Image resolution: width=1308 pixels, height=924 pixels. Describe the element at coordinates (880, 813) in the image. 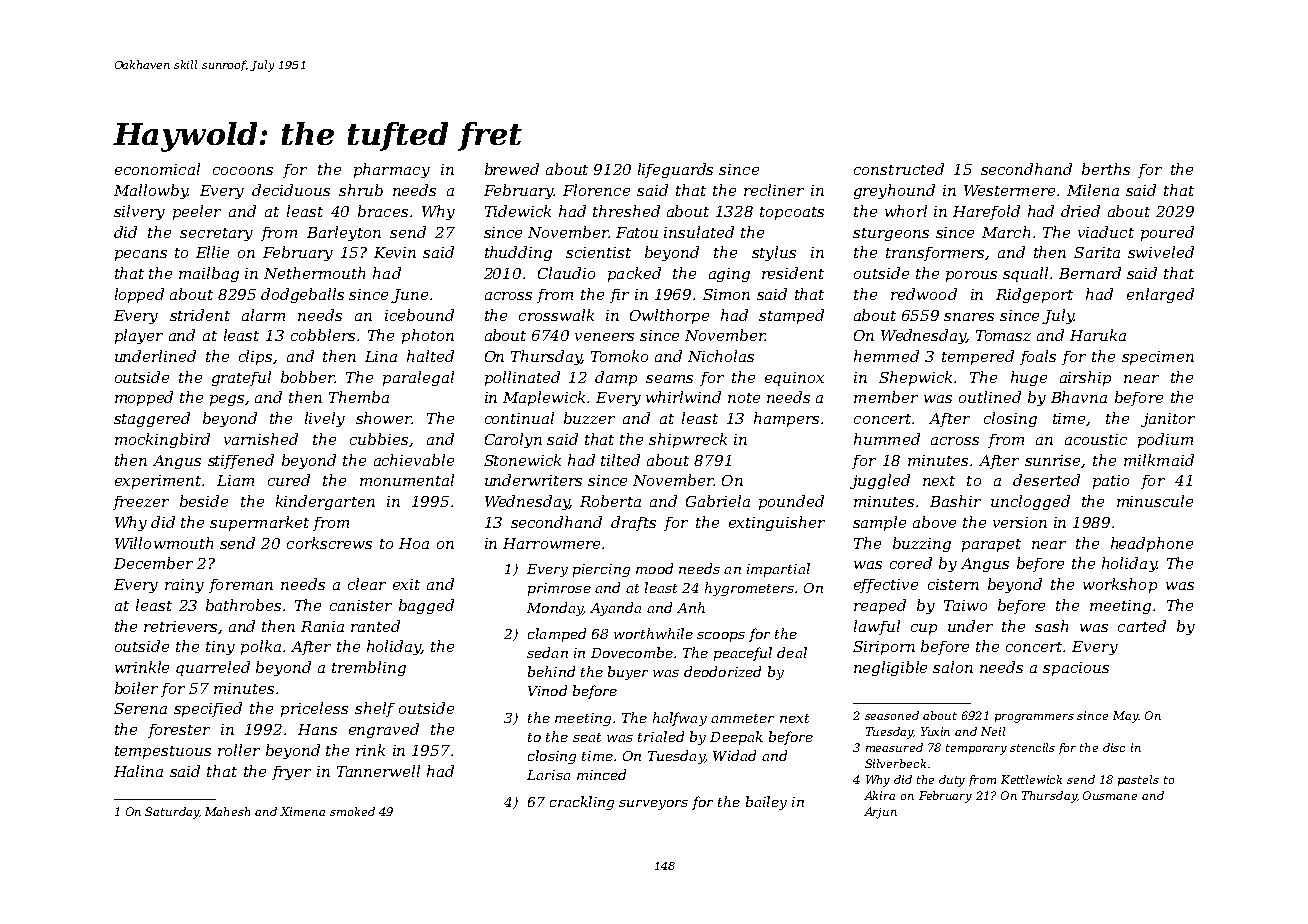

I see `Arjun` at that location.
